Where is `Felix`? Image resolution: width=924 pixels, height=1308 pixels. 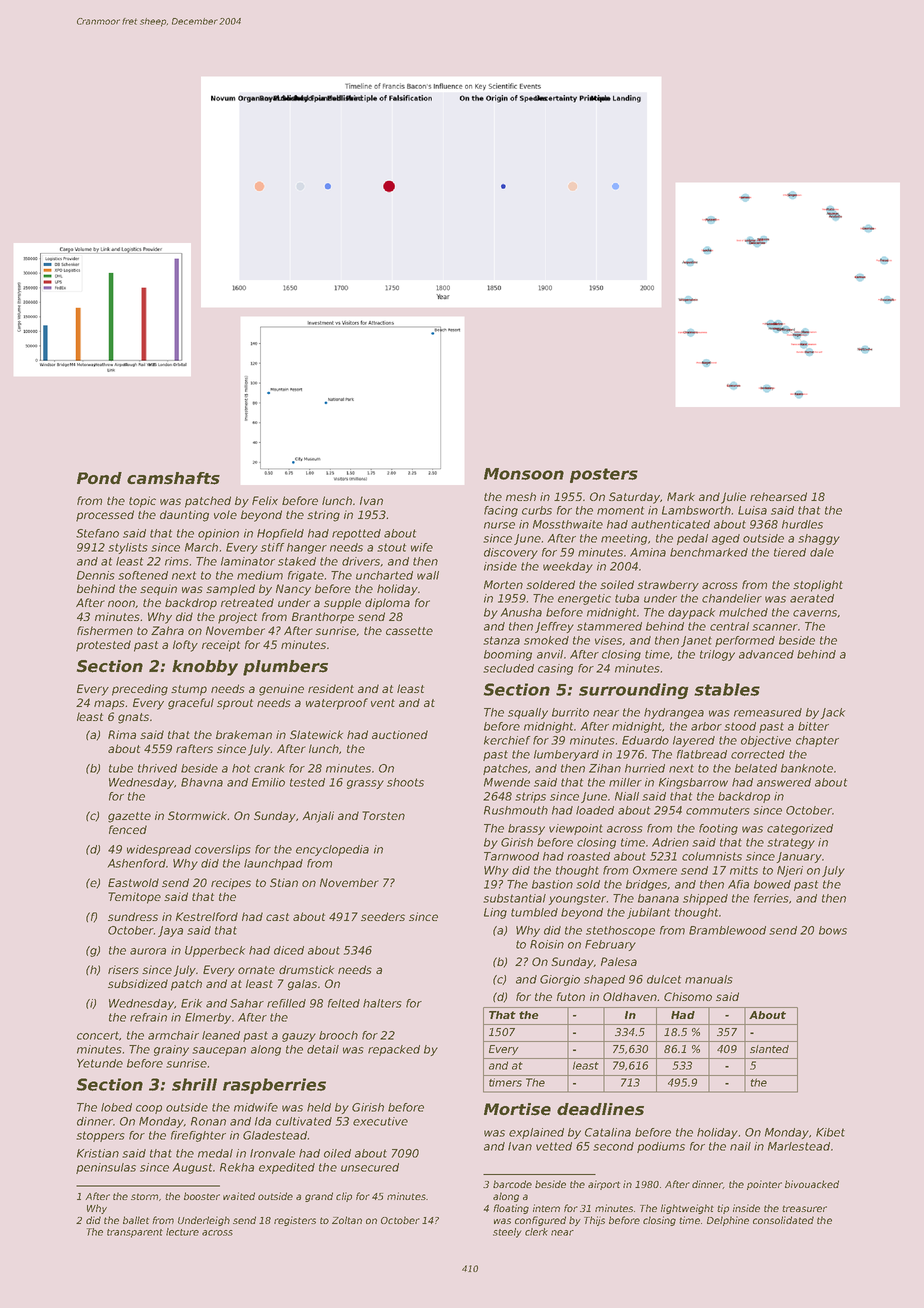
Felix is located at coordinates (265, 500).
